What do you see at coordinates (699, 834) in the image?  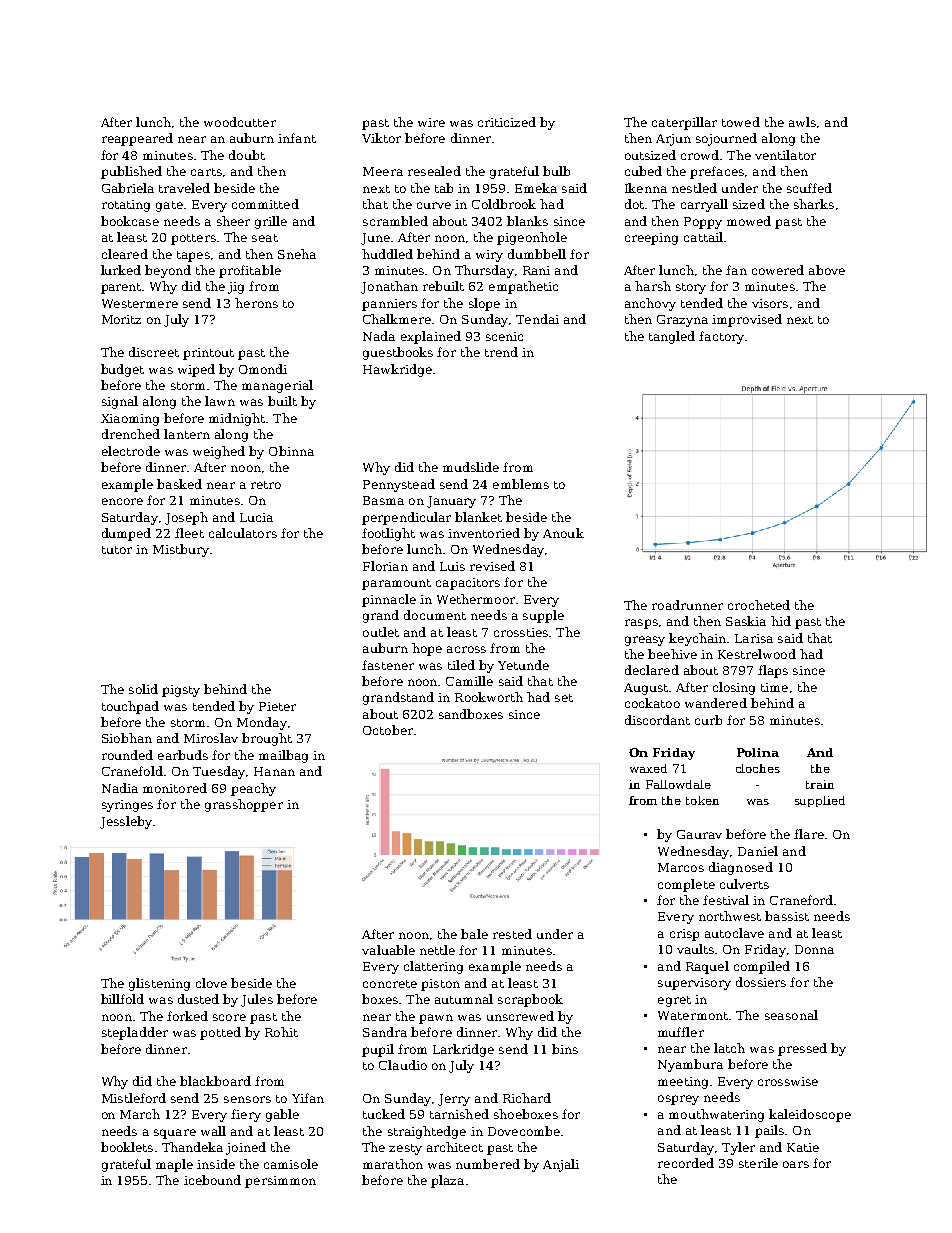 I see `Gaurav` at bounding box center [699, 834].
